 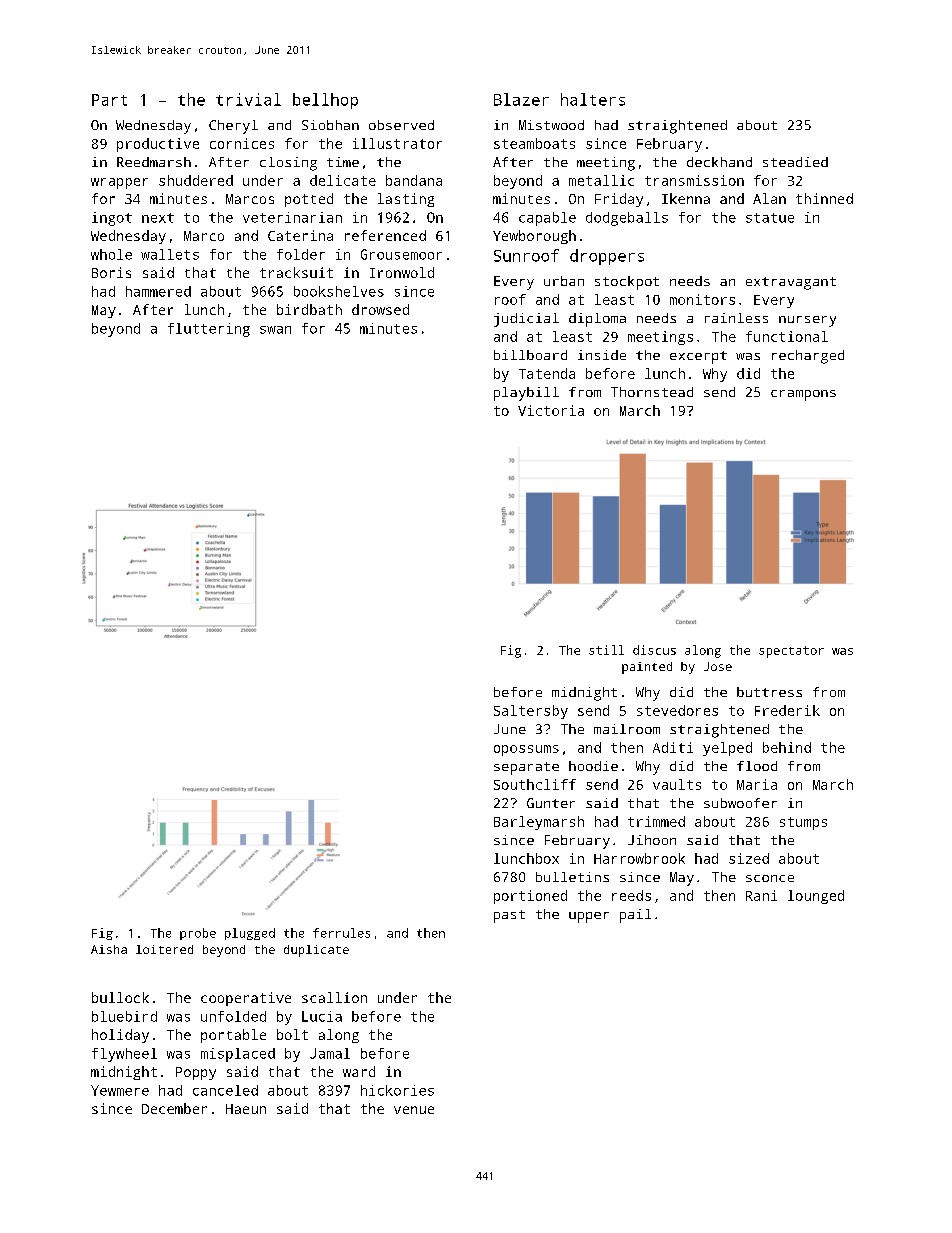 What do you see at coordinates (170, 254) in the screenshot?
I see `wallets` at bounding box center [170, 254].
